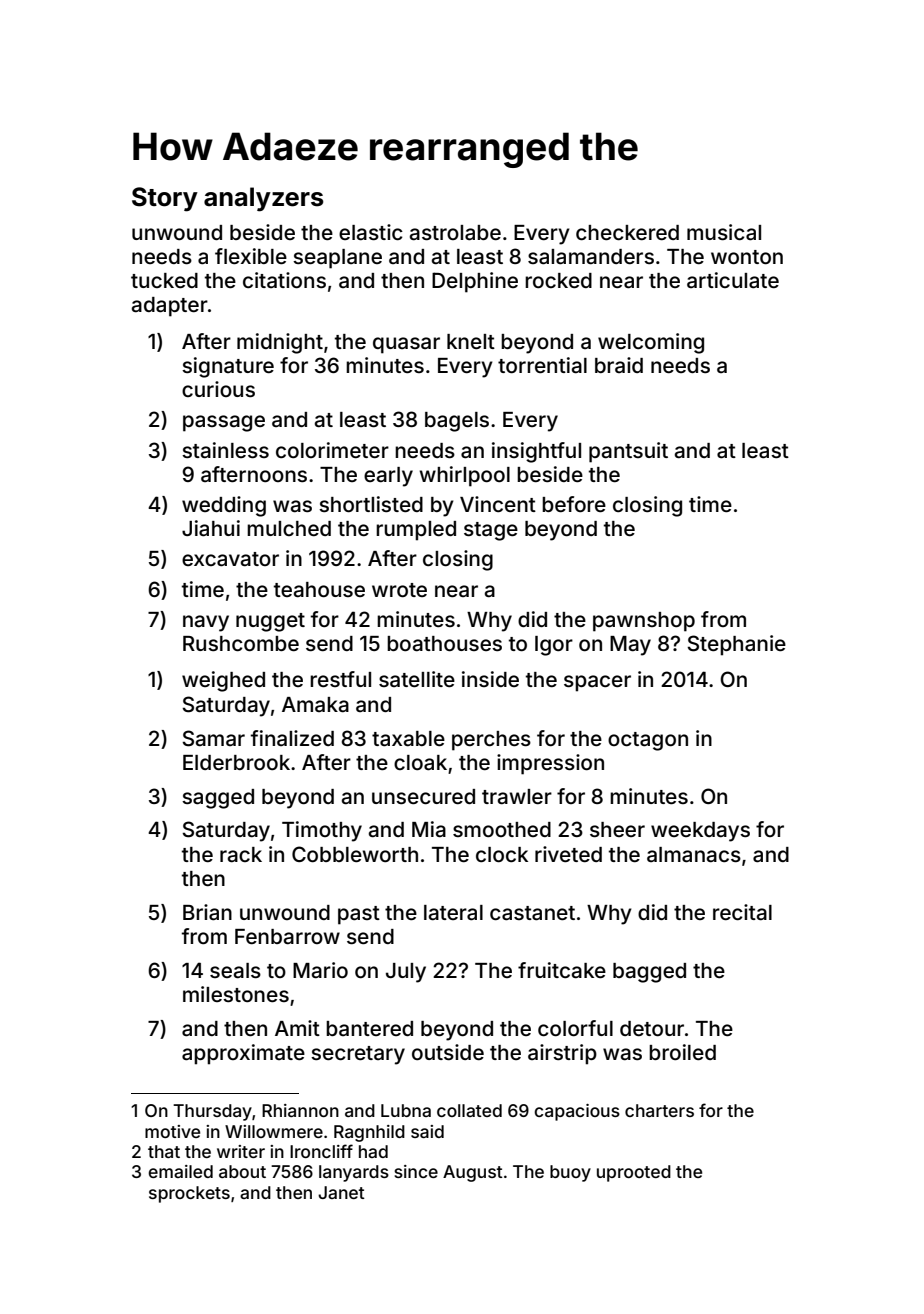 This screenshot has height=1314, width=924. What do you see at coordinates (206, 623) in the screenshot?
I see `navy` at bounding box center [206, 623].
